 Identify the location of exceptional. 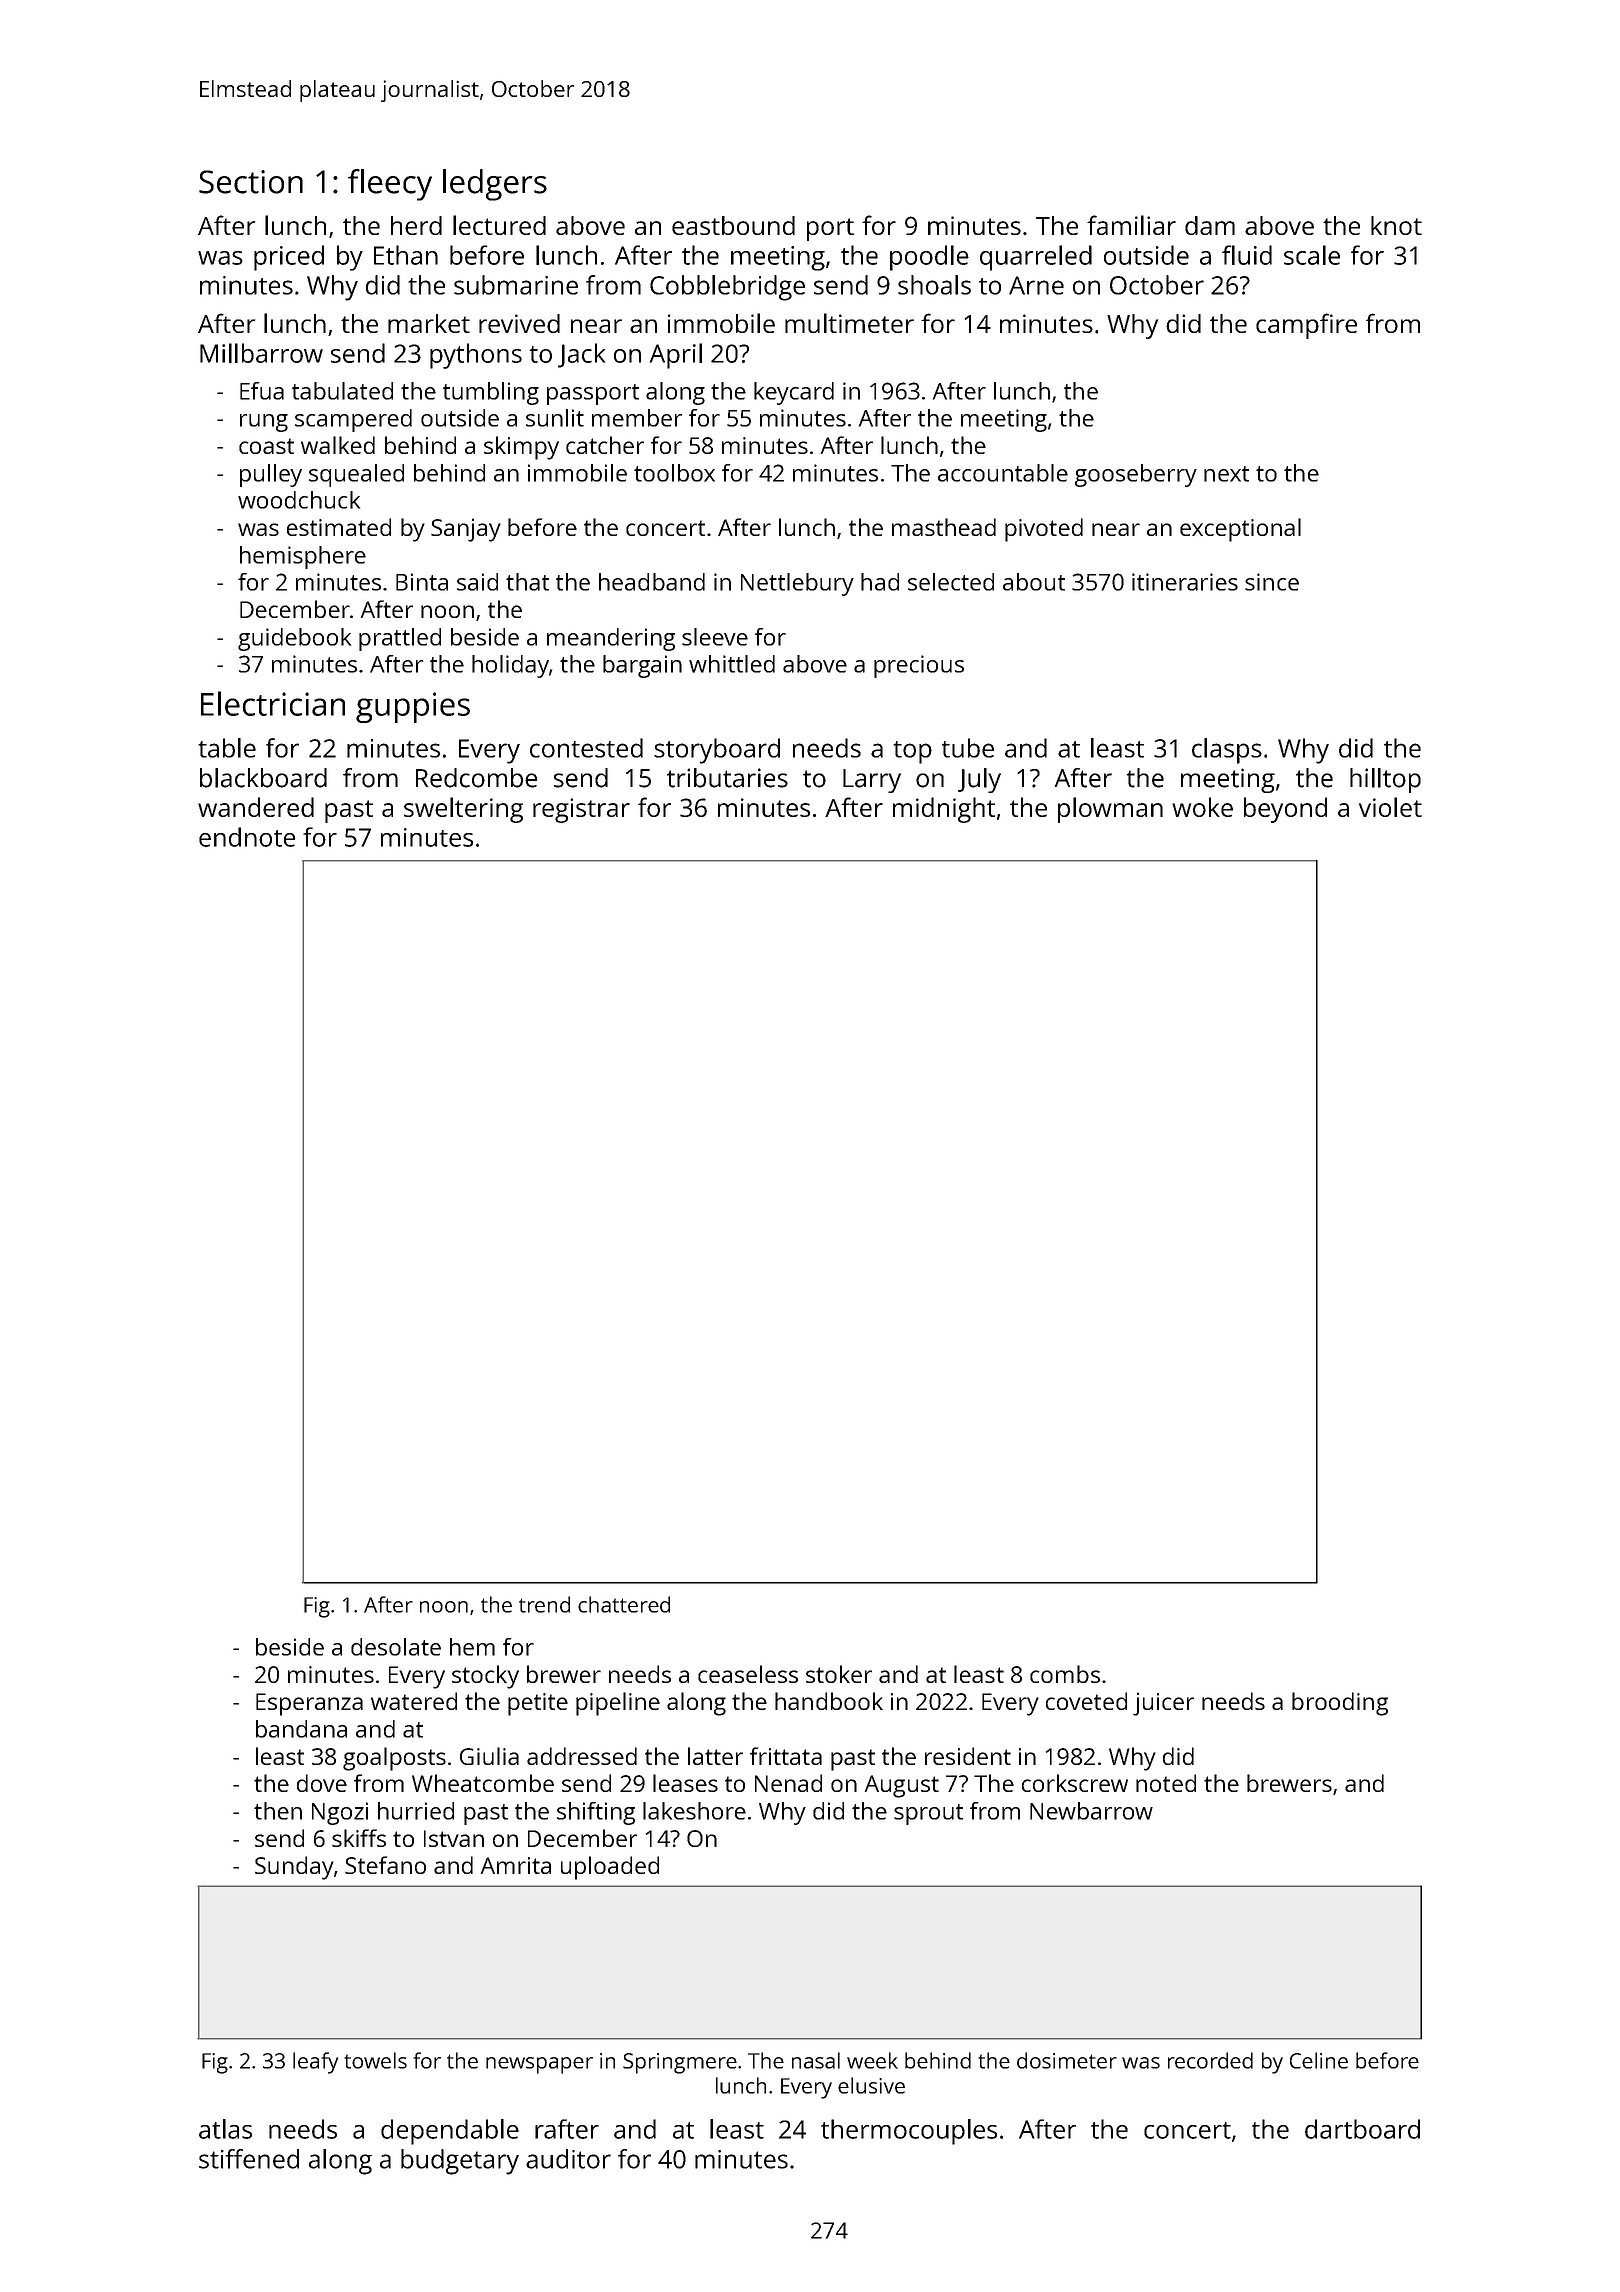
(1240, 530).
